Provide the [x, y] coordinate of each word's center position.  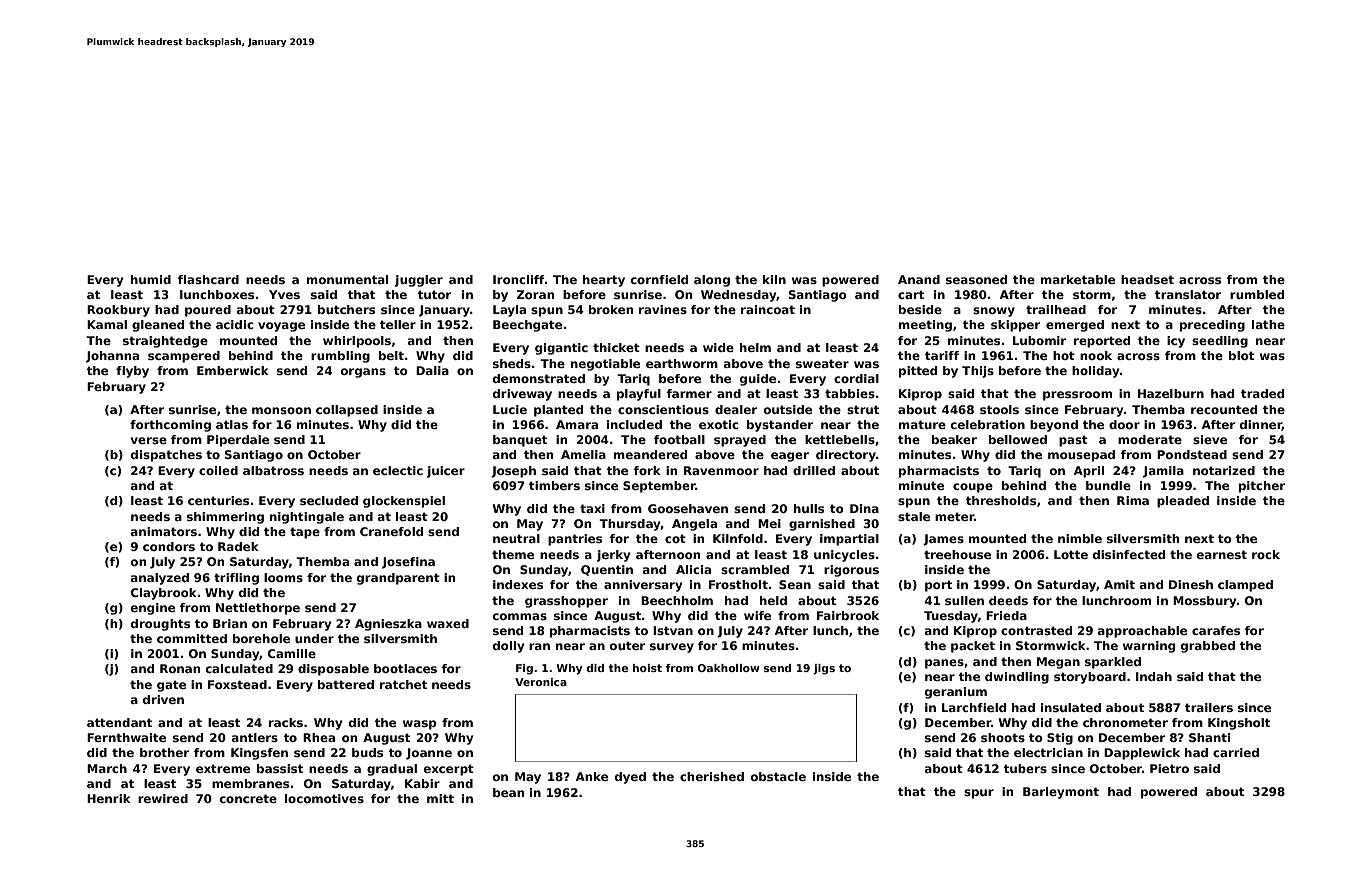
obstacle [778, 776]
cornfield [659, 279]
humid [151, 279]
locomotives [324, 798]
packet [973, 647]
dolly [508, 647]
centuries [218, 500]
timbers [554, 485]
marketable [1078, 279]
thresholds [1001, 500]
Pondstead [1192, 454]
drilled [814, 470]
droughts [160, 625]
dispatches [166, 456]
